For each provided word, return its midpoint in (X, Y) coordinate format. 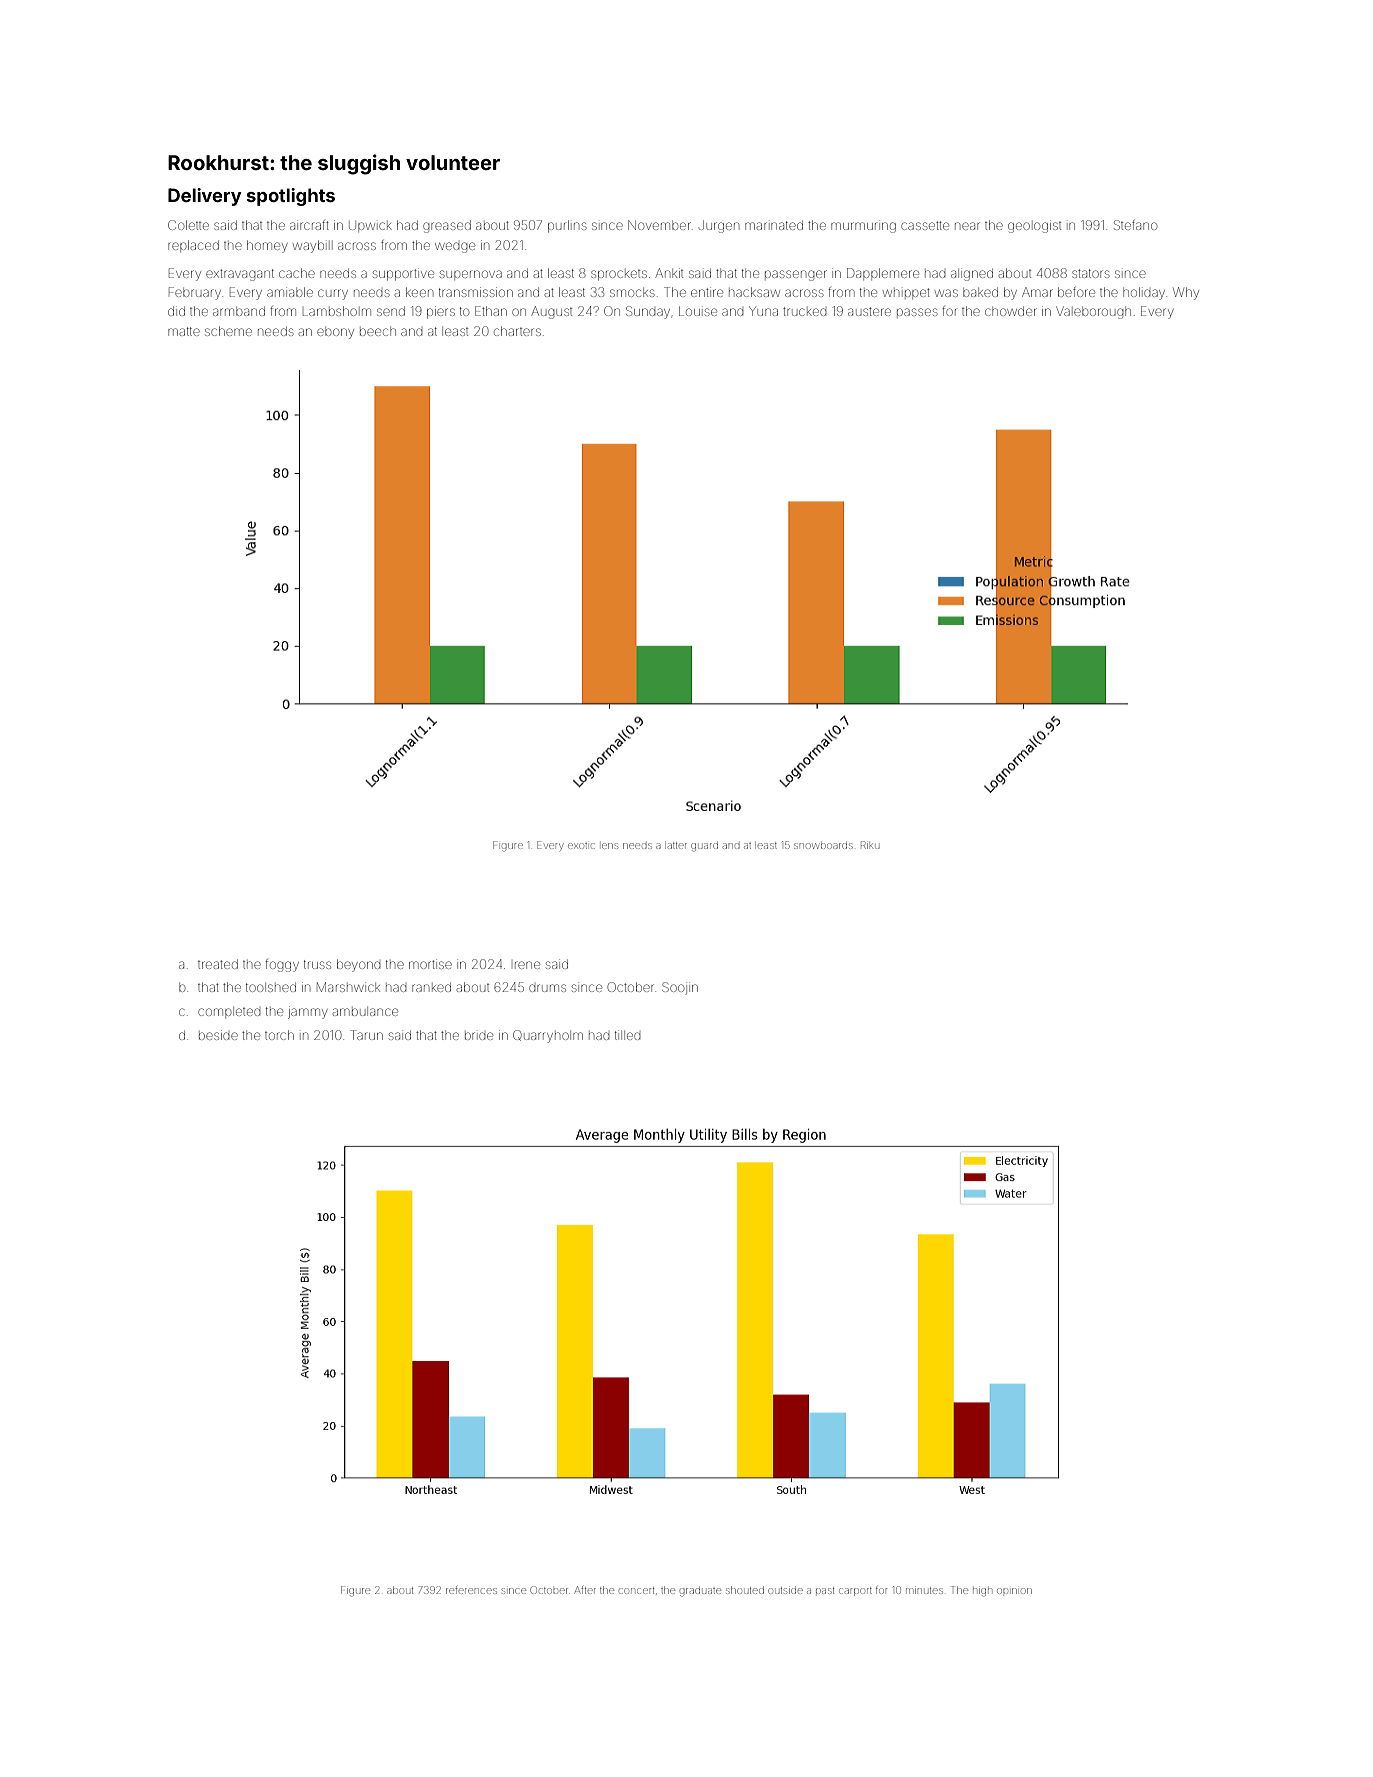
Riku (870, 845)
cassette (925, 225)
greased (447, 227)
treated (218, 964)
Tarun (366, 1035)
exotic (581, 846)
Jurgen (719, 227)
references (471, 1590)
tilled (627, 1035)
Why (1186, 293)
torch (279, 1035)
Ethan (491, 311)
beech (378, 332)
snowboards (823, 846)
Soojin (680, 988)
